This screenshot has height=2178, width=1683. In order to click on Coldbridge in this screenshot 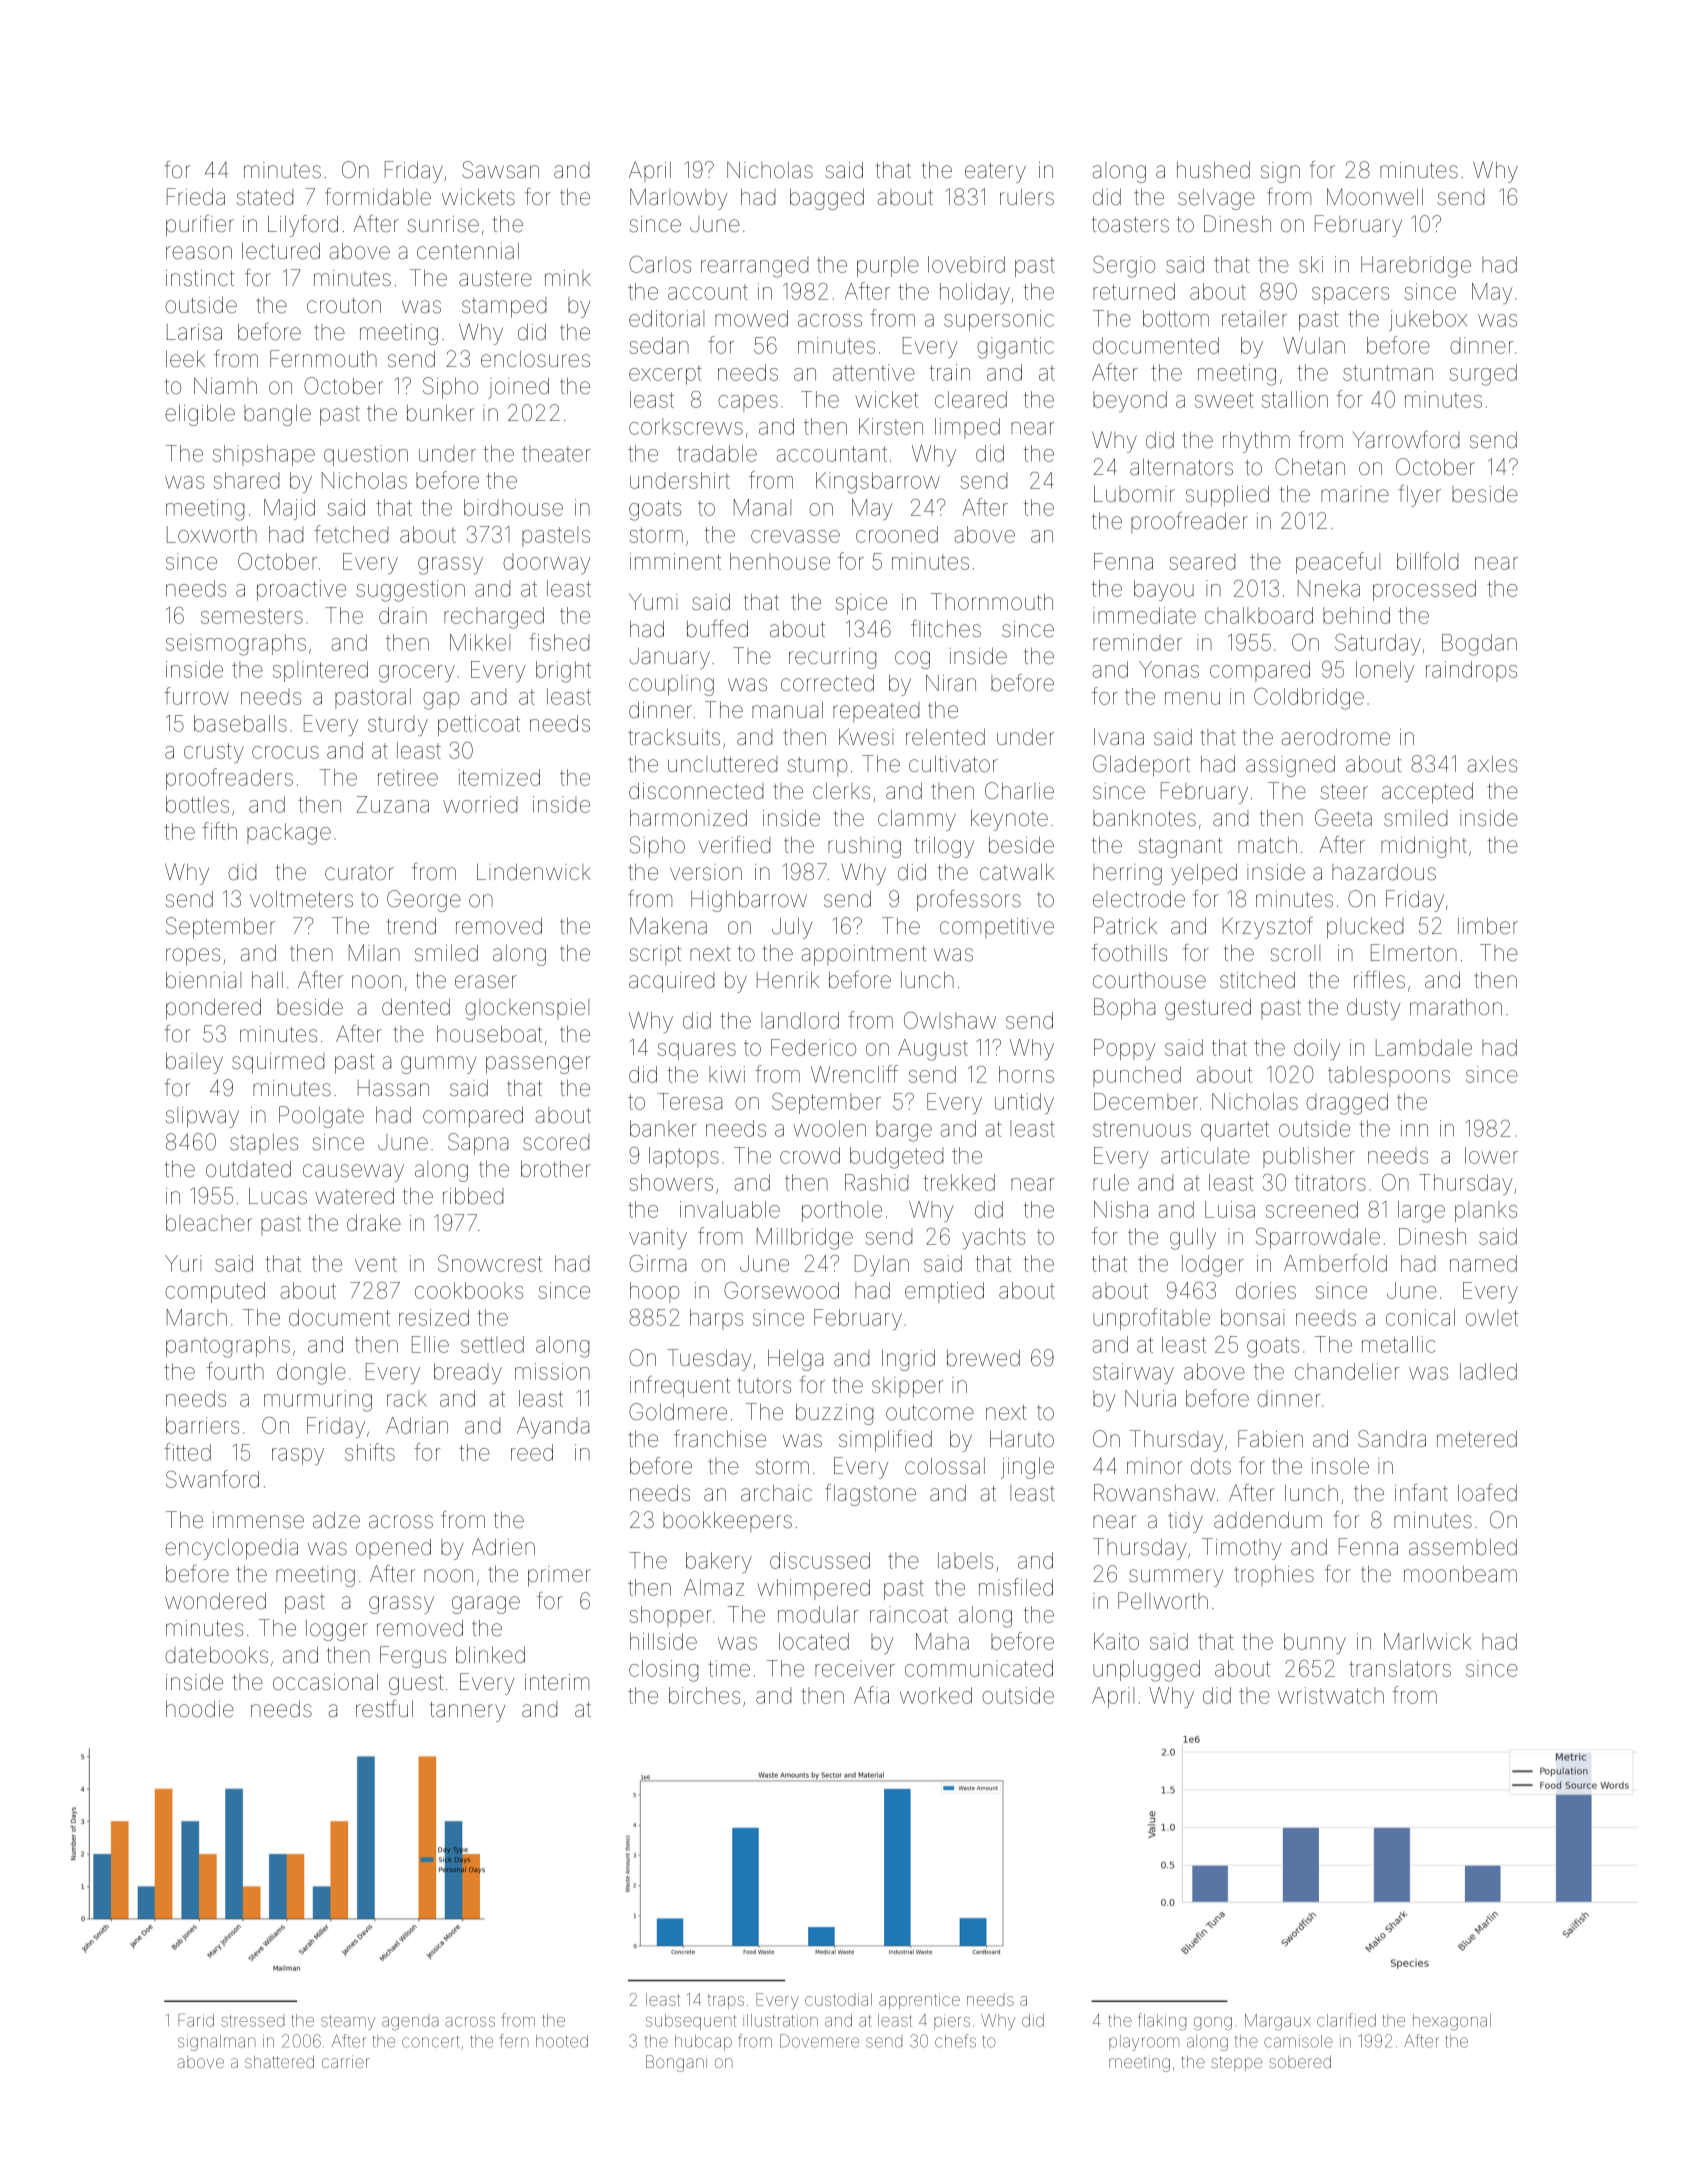, I will do `click(1309, 699)`.
